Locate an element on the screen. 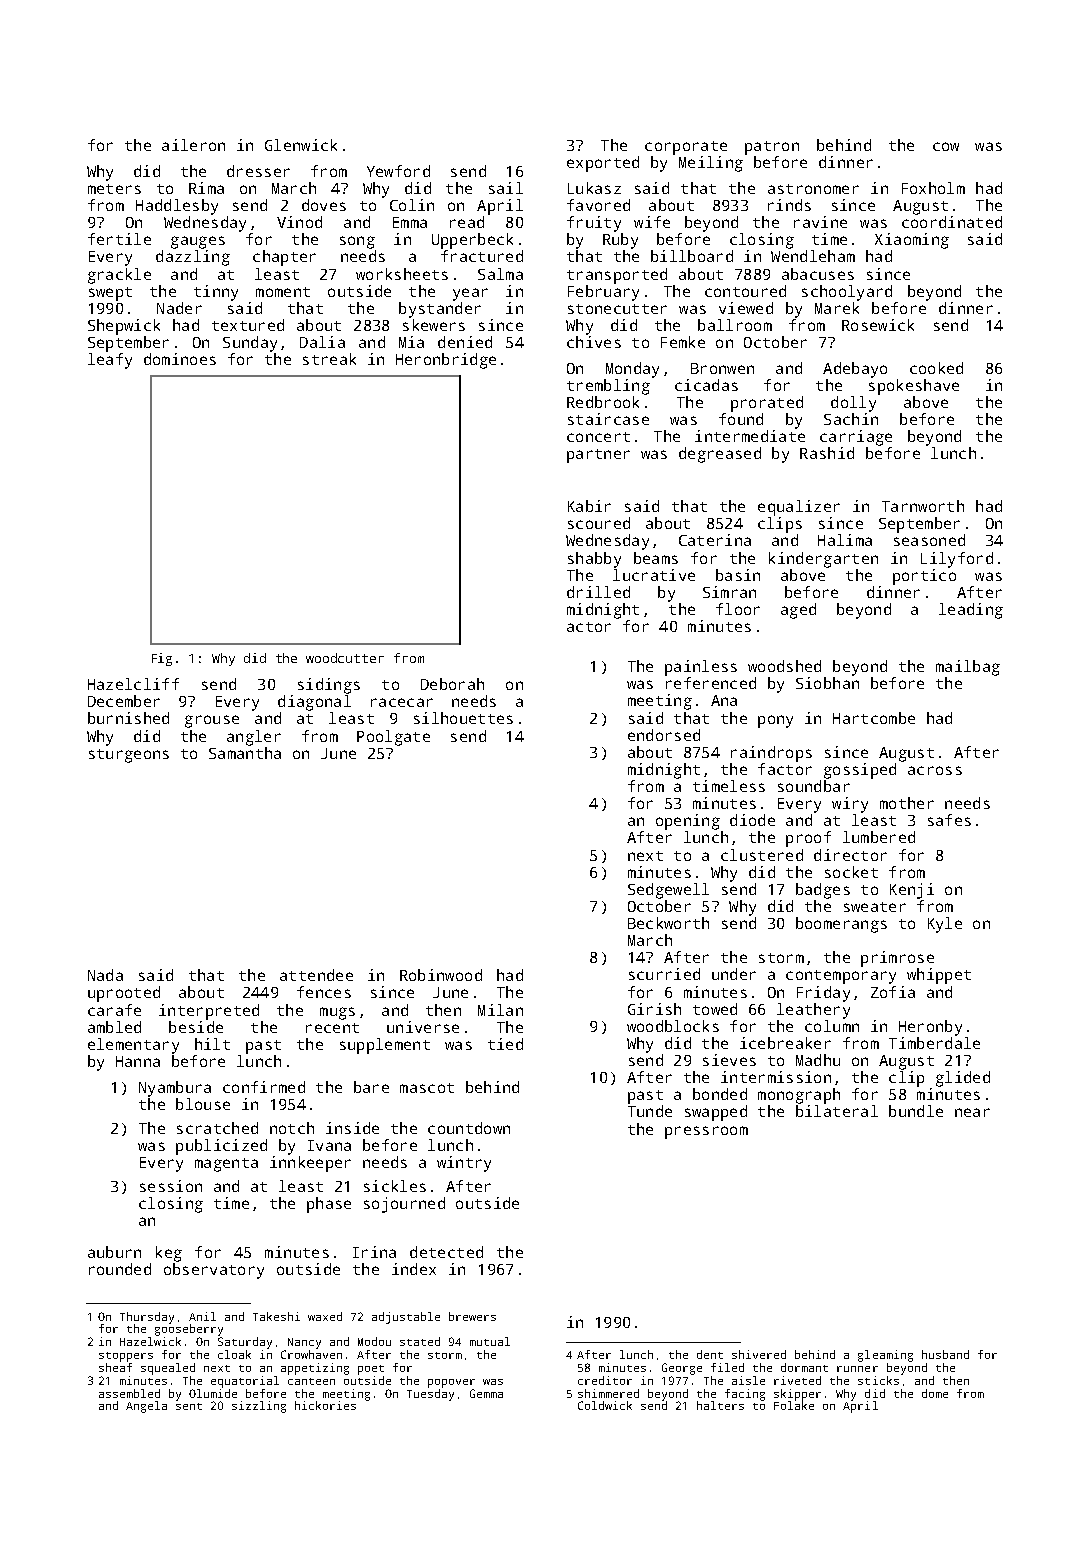  prorated is located at coordinates (767, 404).
